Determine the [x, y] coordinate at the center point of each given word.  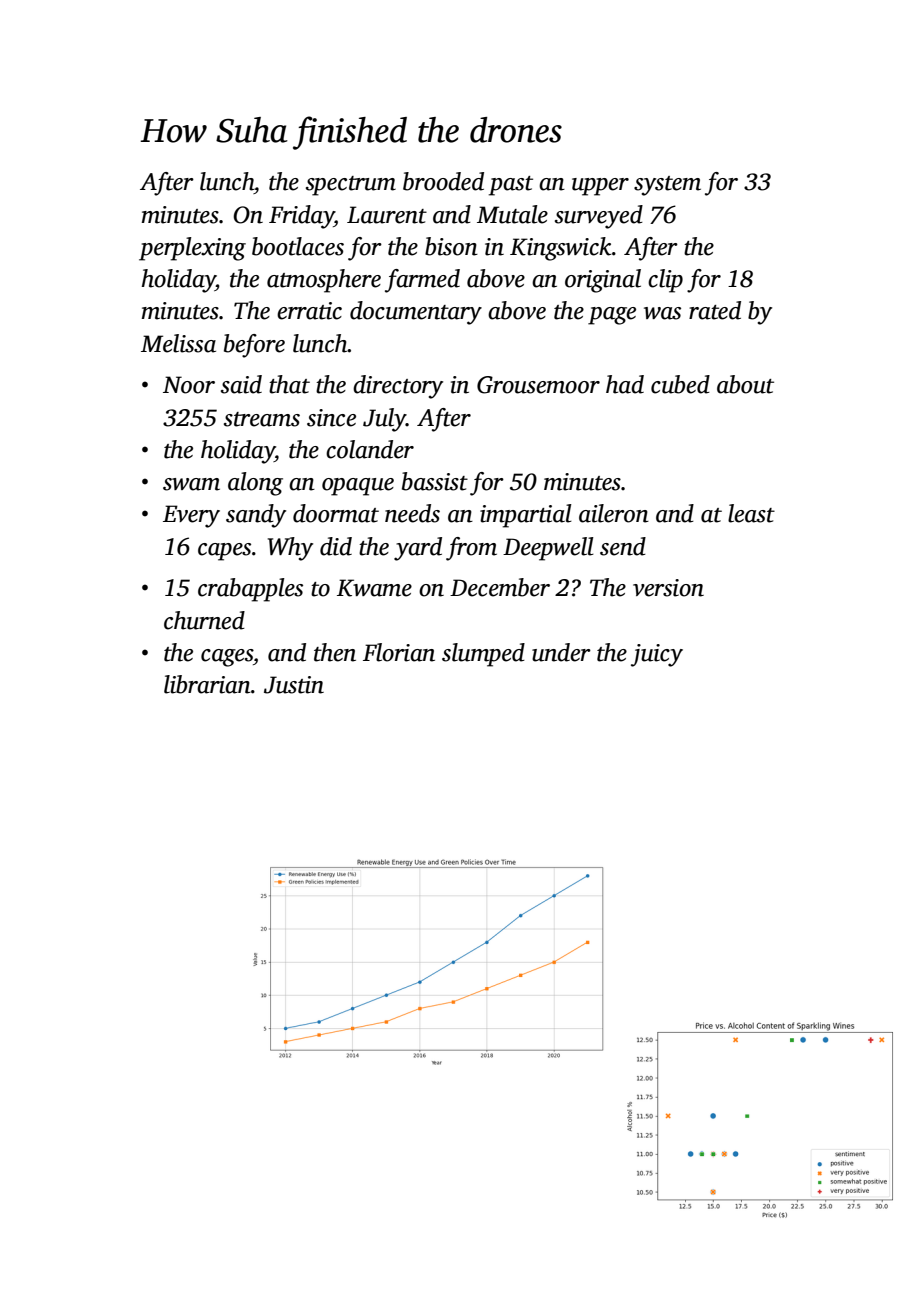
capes [224, 552]
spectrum [351, 186]
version [668, 588]
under [561, 652]
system [667, 186]
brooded [443, 181]
